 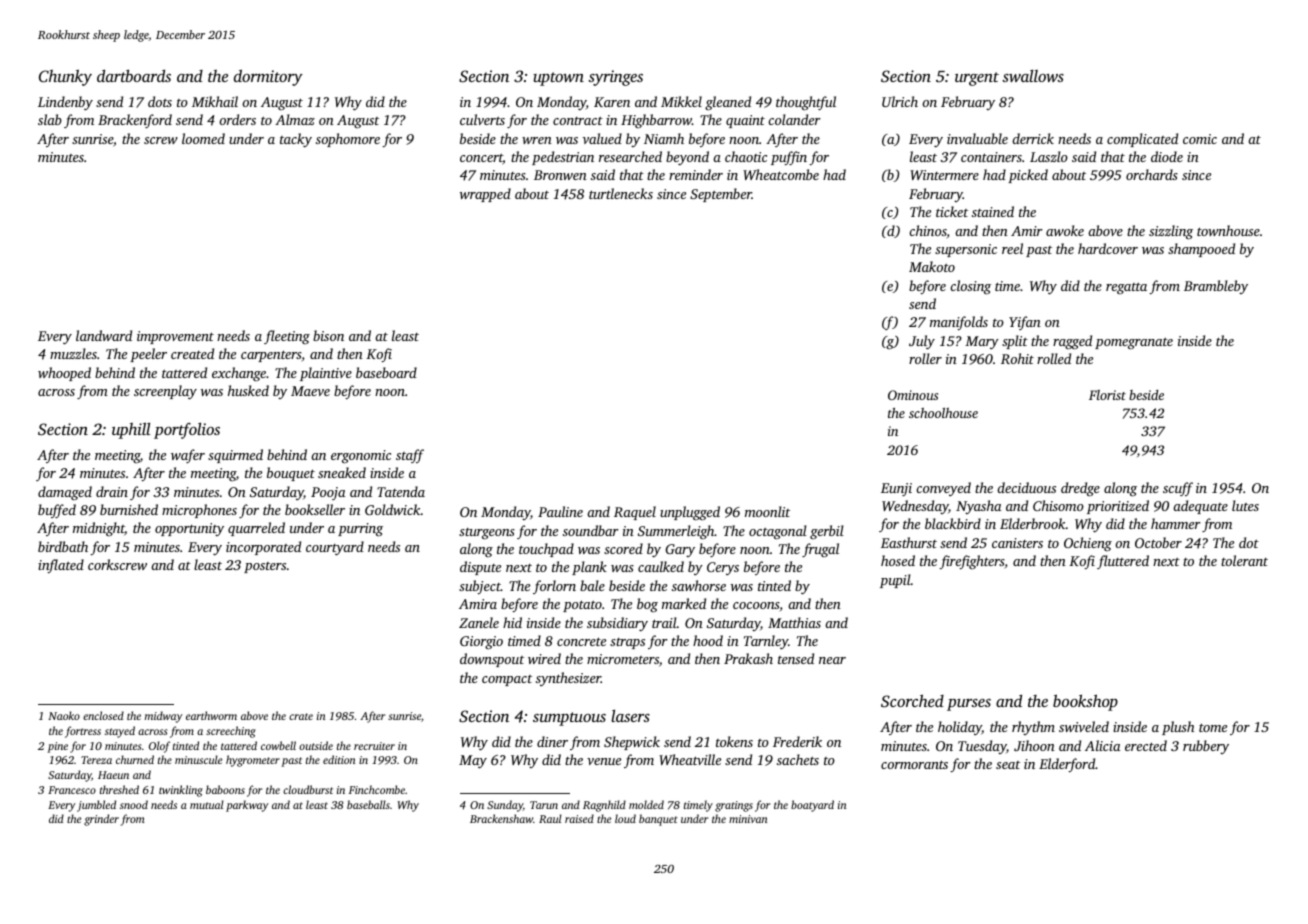 I want to click on syringes, so click(x=615, y=78).
